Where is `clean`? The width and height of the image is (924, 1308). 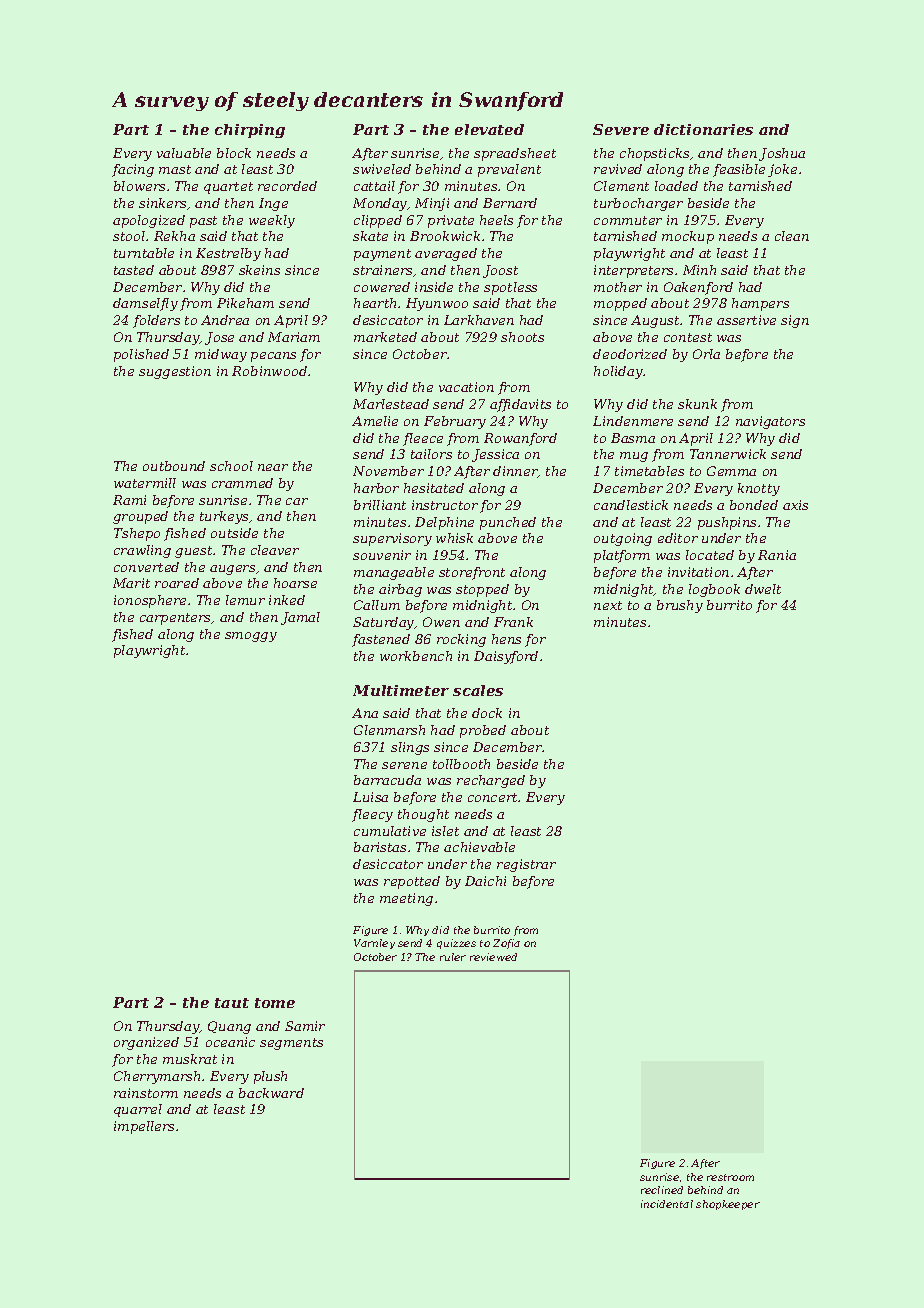 clean is located at coordinates (792, 236).
